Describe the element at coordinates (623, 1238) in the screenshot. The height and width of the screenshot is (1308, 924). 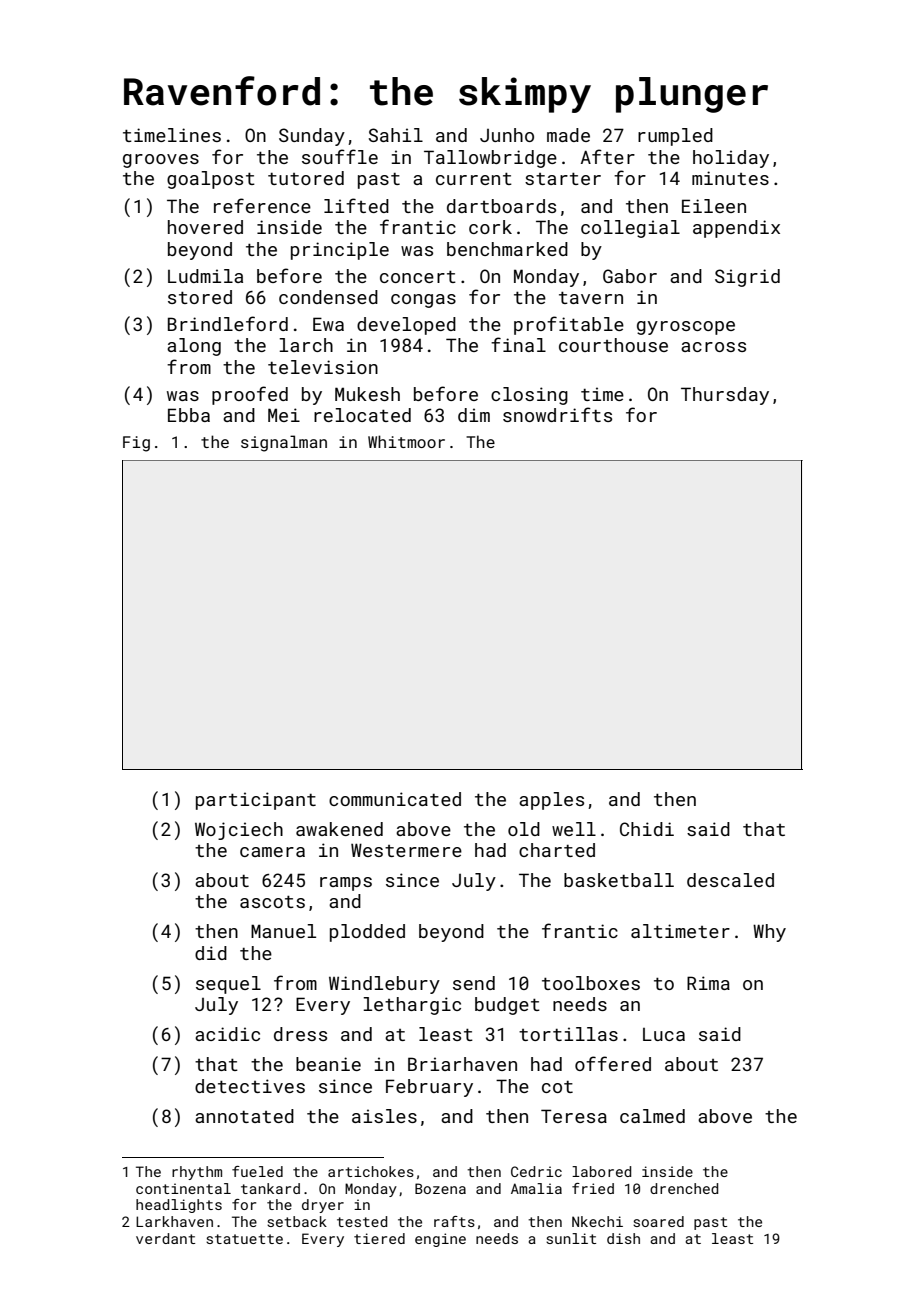
I see `dish` at that location.
